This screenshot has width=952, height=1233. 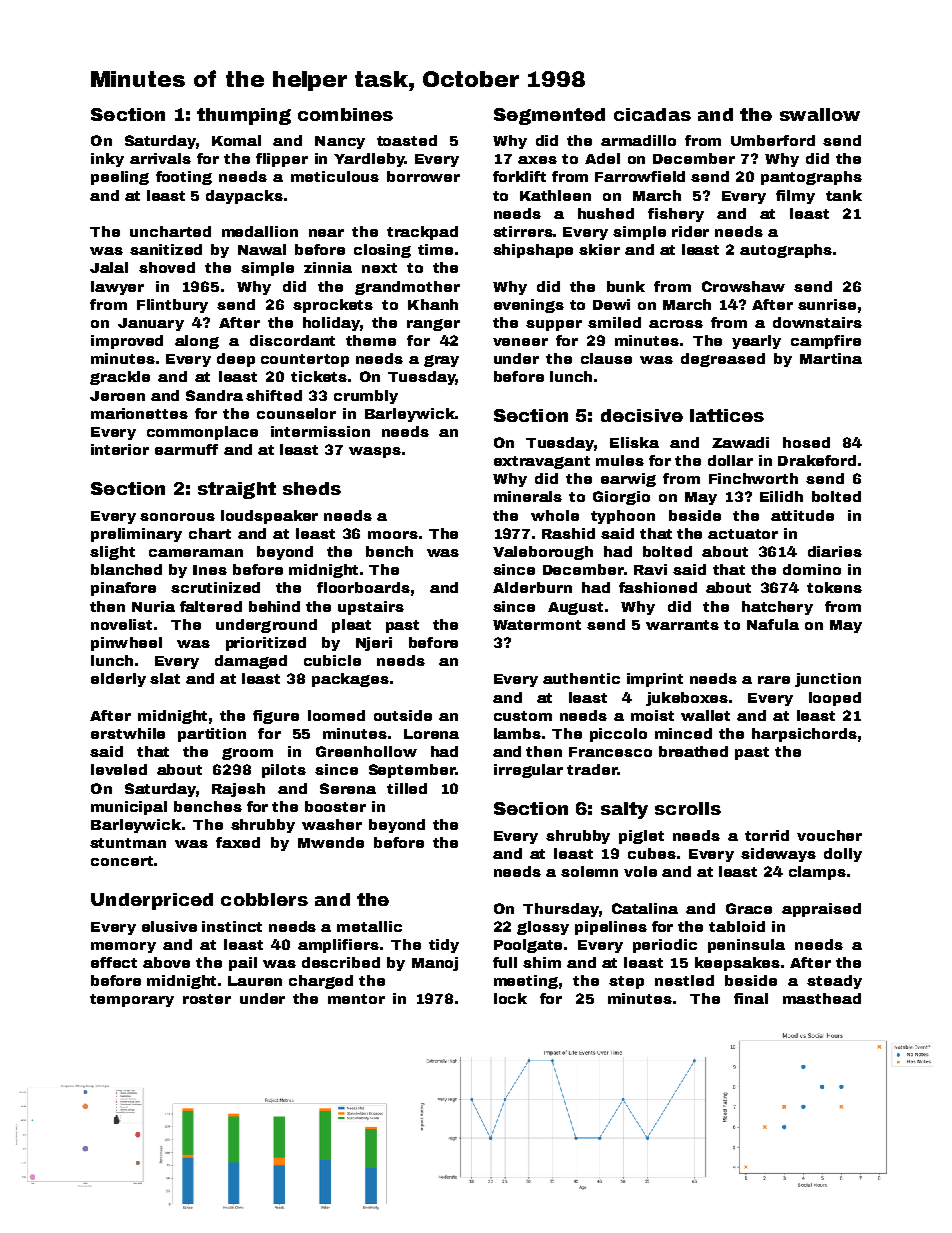 I want to click on thumping, so click(x=244, y=116).
